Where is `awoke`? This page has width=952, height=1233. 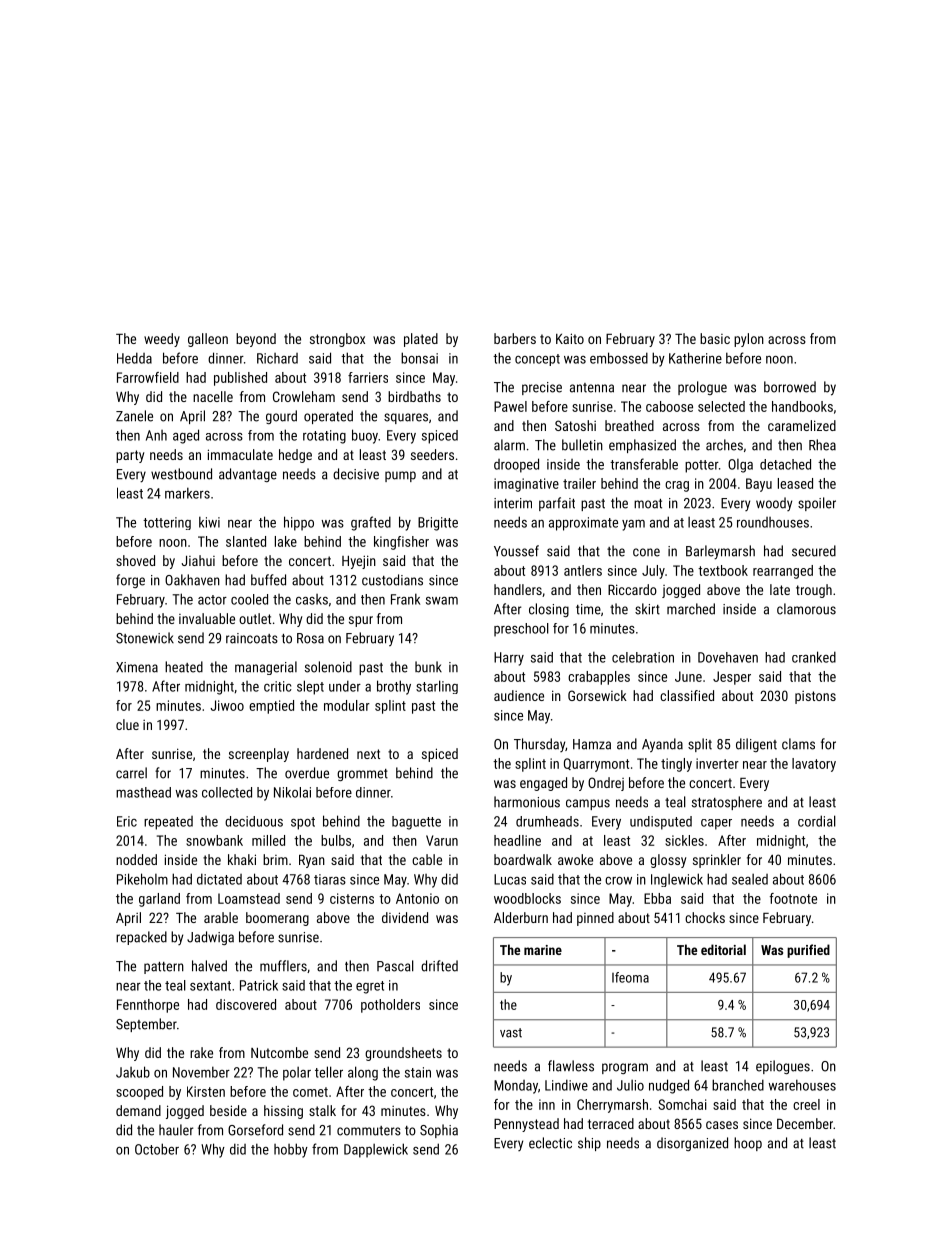
awoke is located at coordinates (575, 859).
